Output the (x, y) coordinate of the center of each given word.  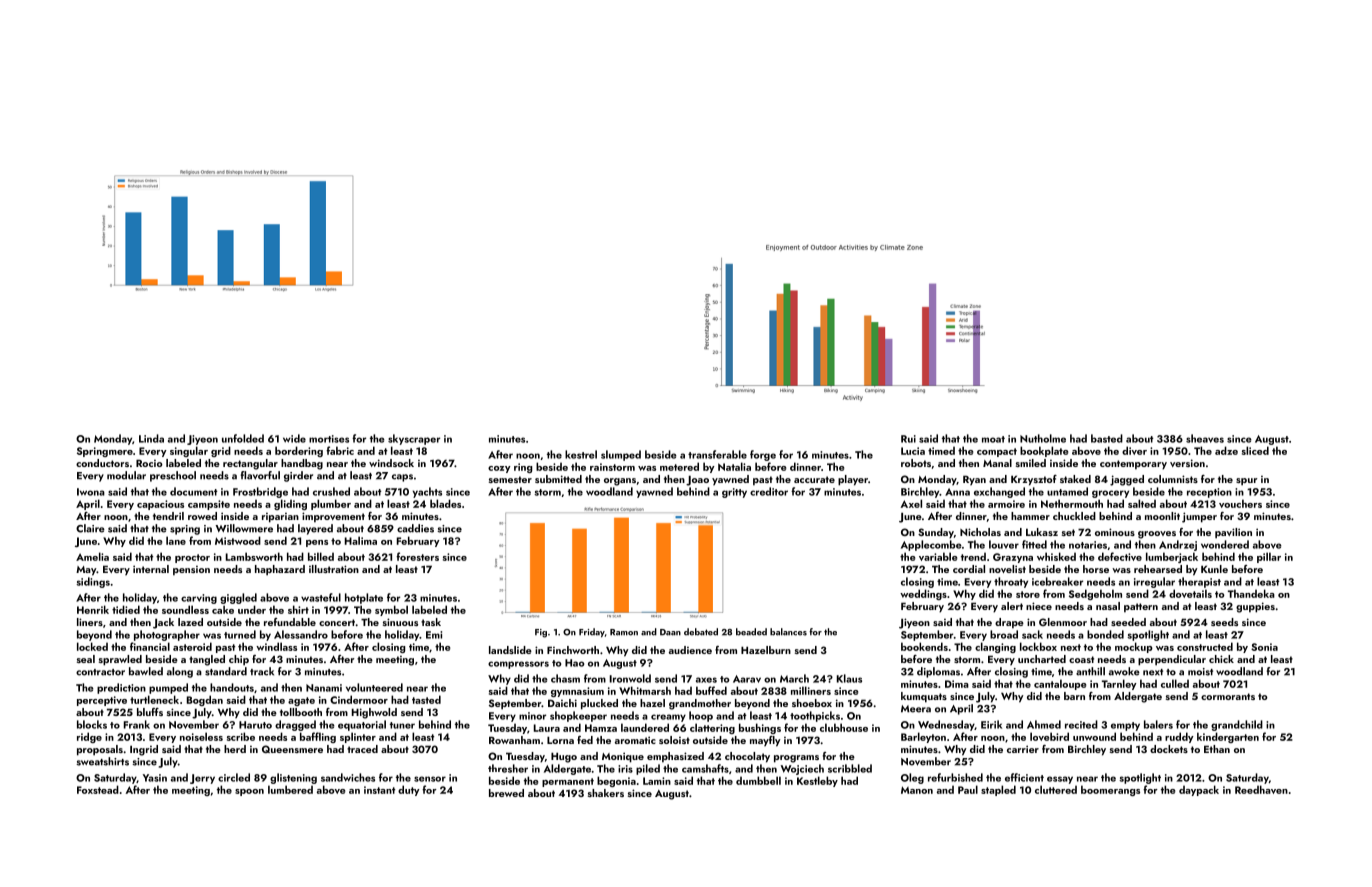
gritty (734, 493)
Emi (434, 635)
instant (380, 790)
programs (796, 759)
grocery (1110, 494)
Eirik (991, 724)
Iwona (91, 492)
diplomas (938, 672)
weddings (923, 594)
